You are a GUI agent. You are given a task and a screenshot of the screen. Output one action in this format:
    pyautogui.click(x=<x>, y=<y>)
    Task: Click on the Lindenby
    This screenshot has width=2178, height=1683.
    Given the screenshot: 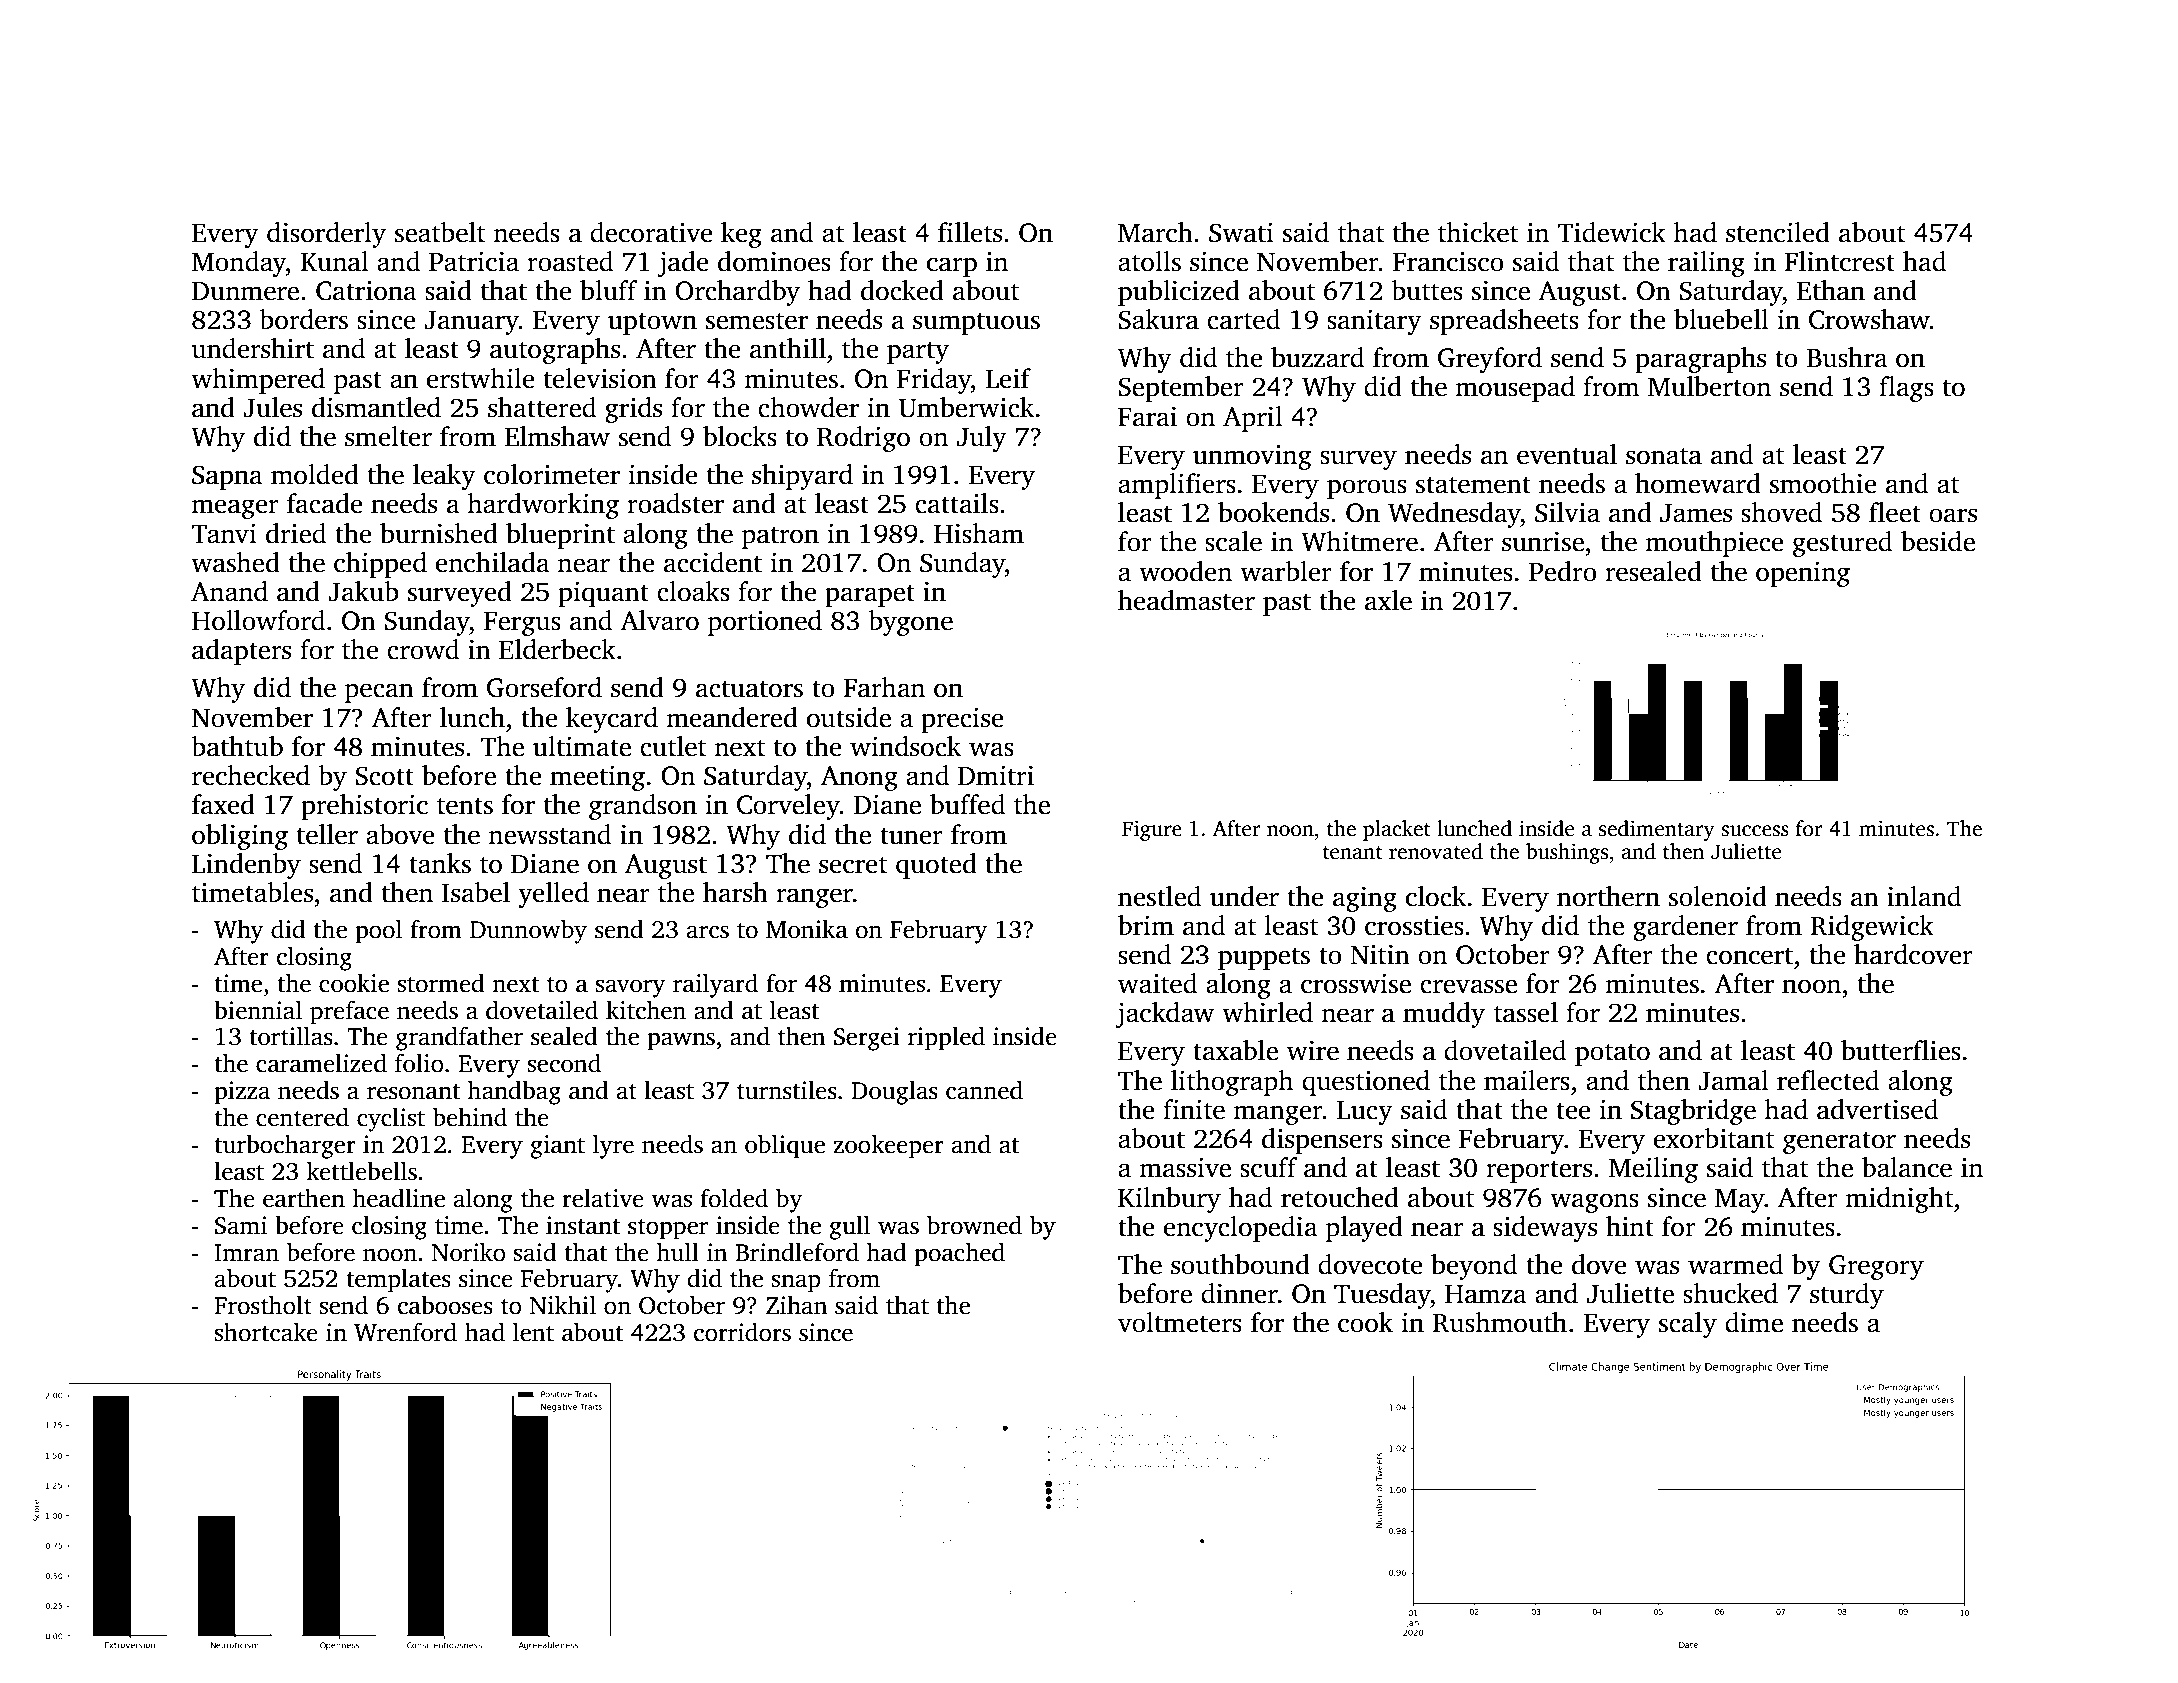 What is the action you would take?
    pyautogui.click(x=246, y=866)
